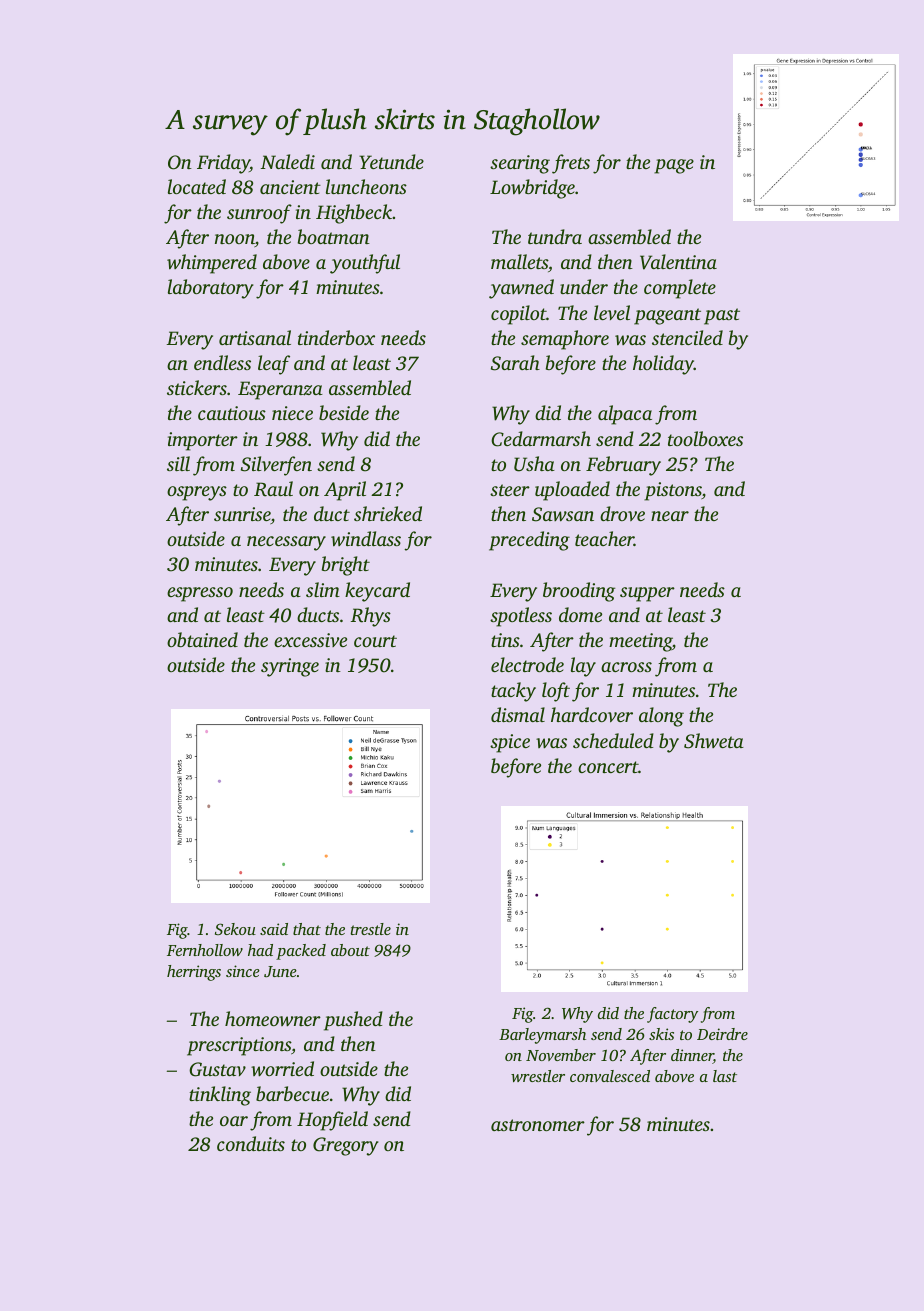 The height and width of the document is (1311, 924). What do you see at coordinates (251, 1143) in the document?
I see `conduits` at bounding box center [251, 1143].
